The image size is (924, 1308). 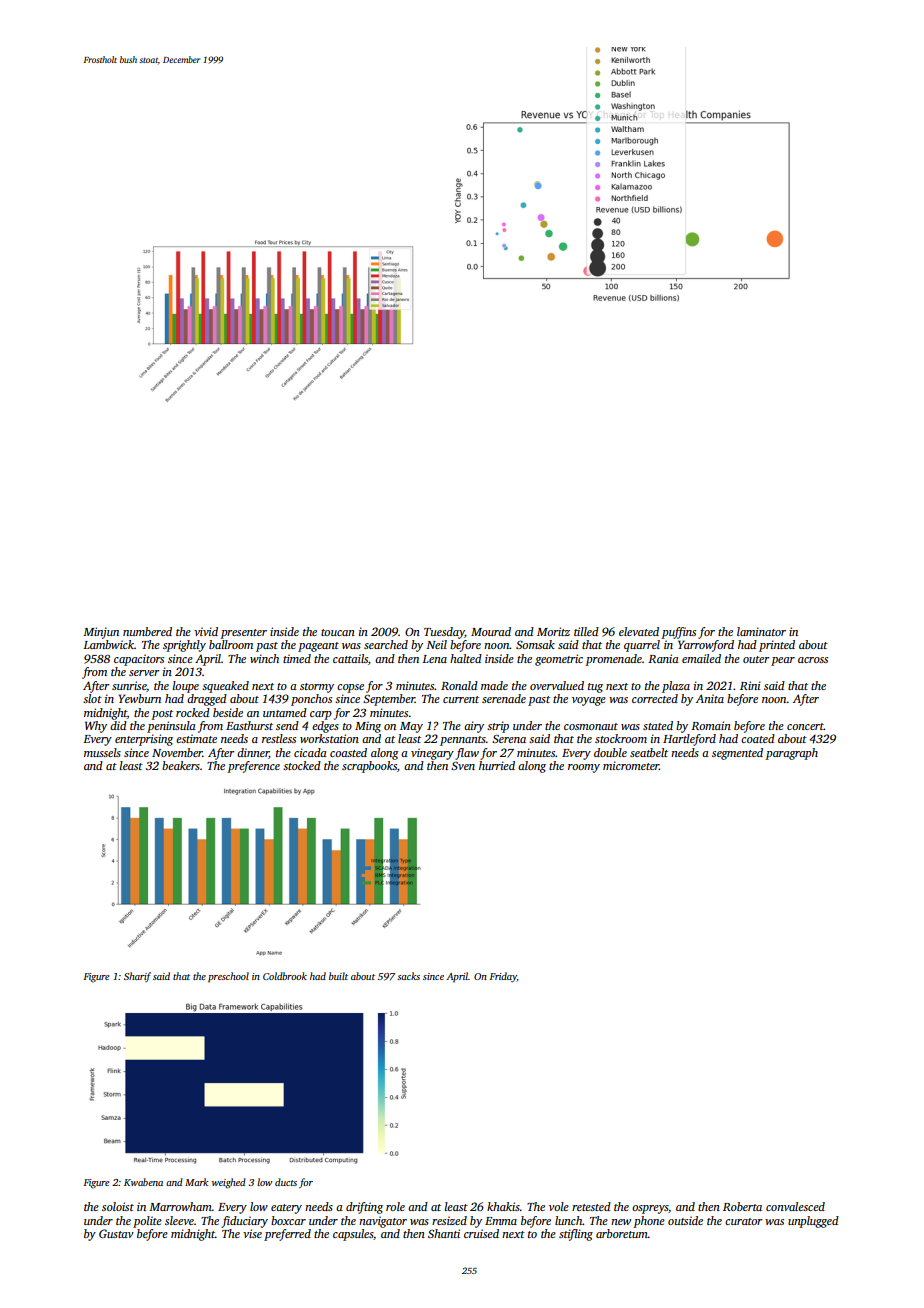 I want to click on made, so click(x=494, y=685).
